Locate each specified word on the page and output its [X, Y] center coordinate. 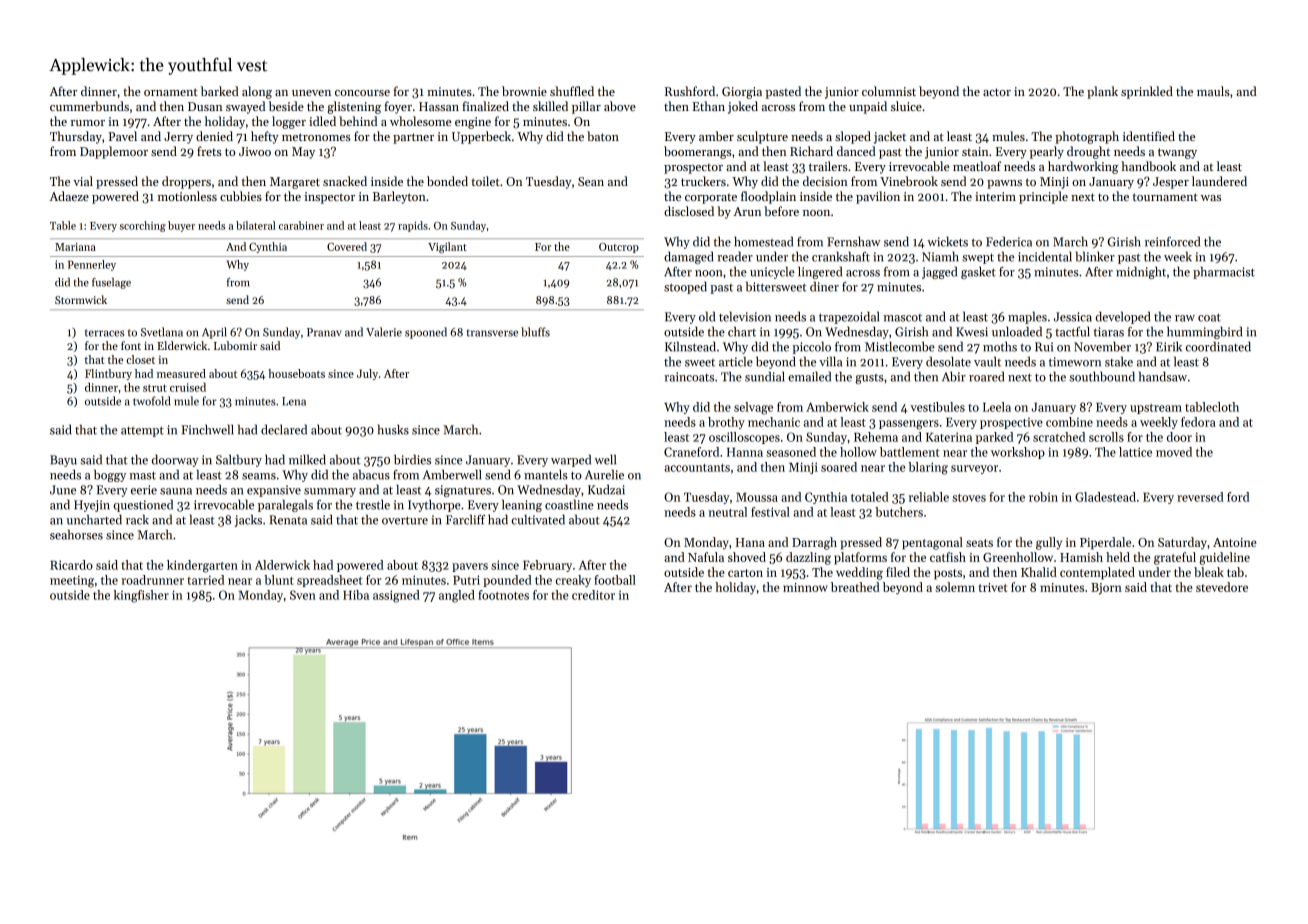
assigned [396, 596]
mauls [1213, 91]
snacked [345, 181]
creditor [593, 595]
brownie [524, 91]
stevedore [1222, 587]
